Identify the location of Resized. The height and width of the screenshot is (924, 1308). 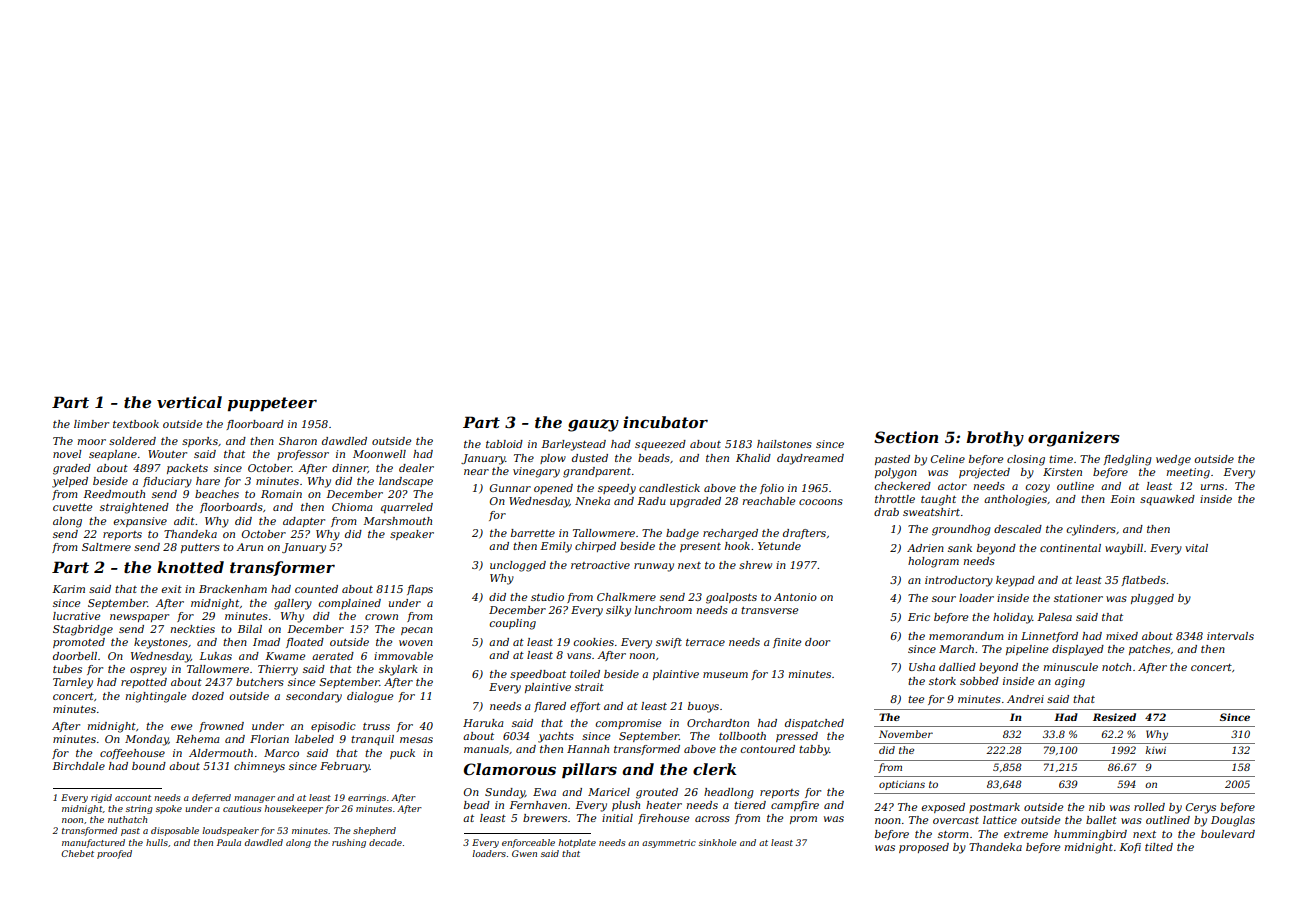
(1114, 717).
